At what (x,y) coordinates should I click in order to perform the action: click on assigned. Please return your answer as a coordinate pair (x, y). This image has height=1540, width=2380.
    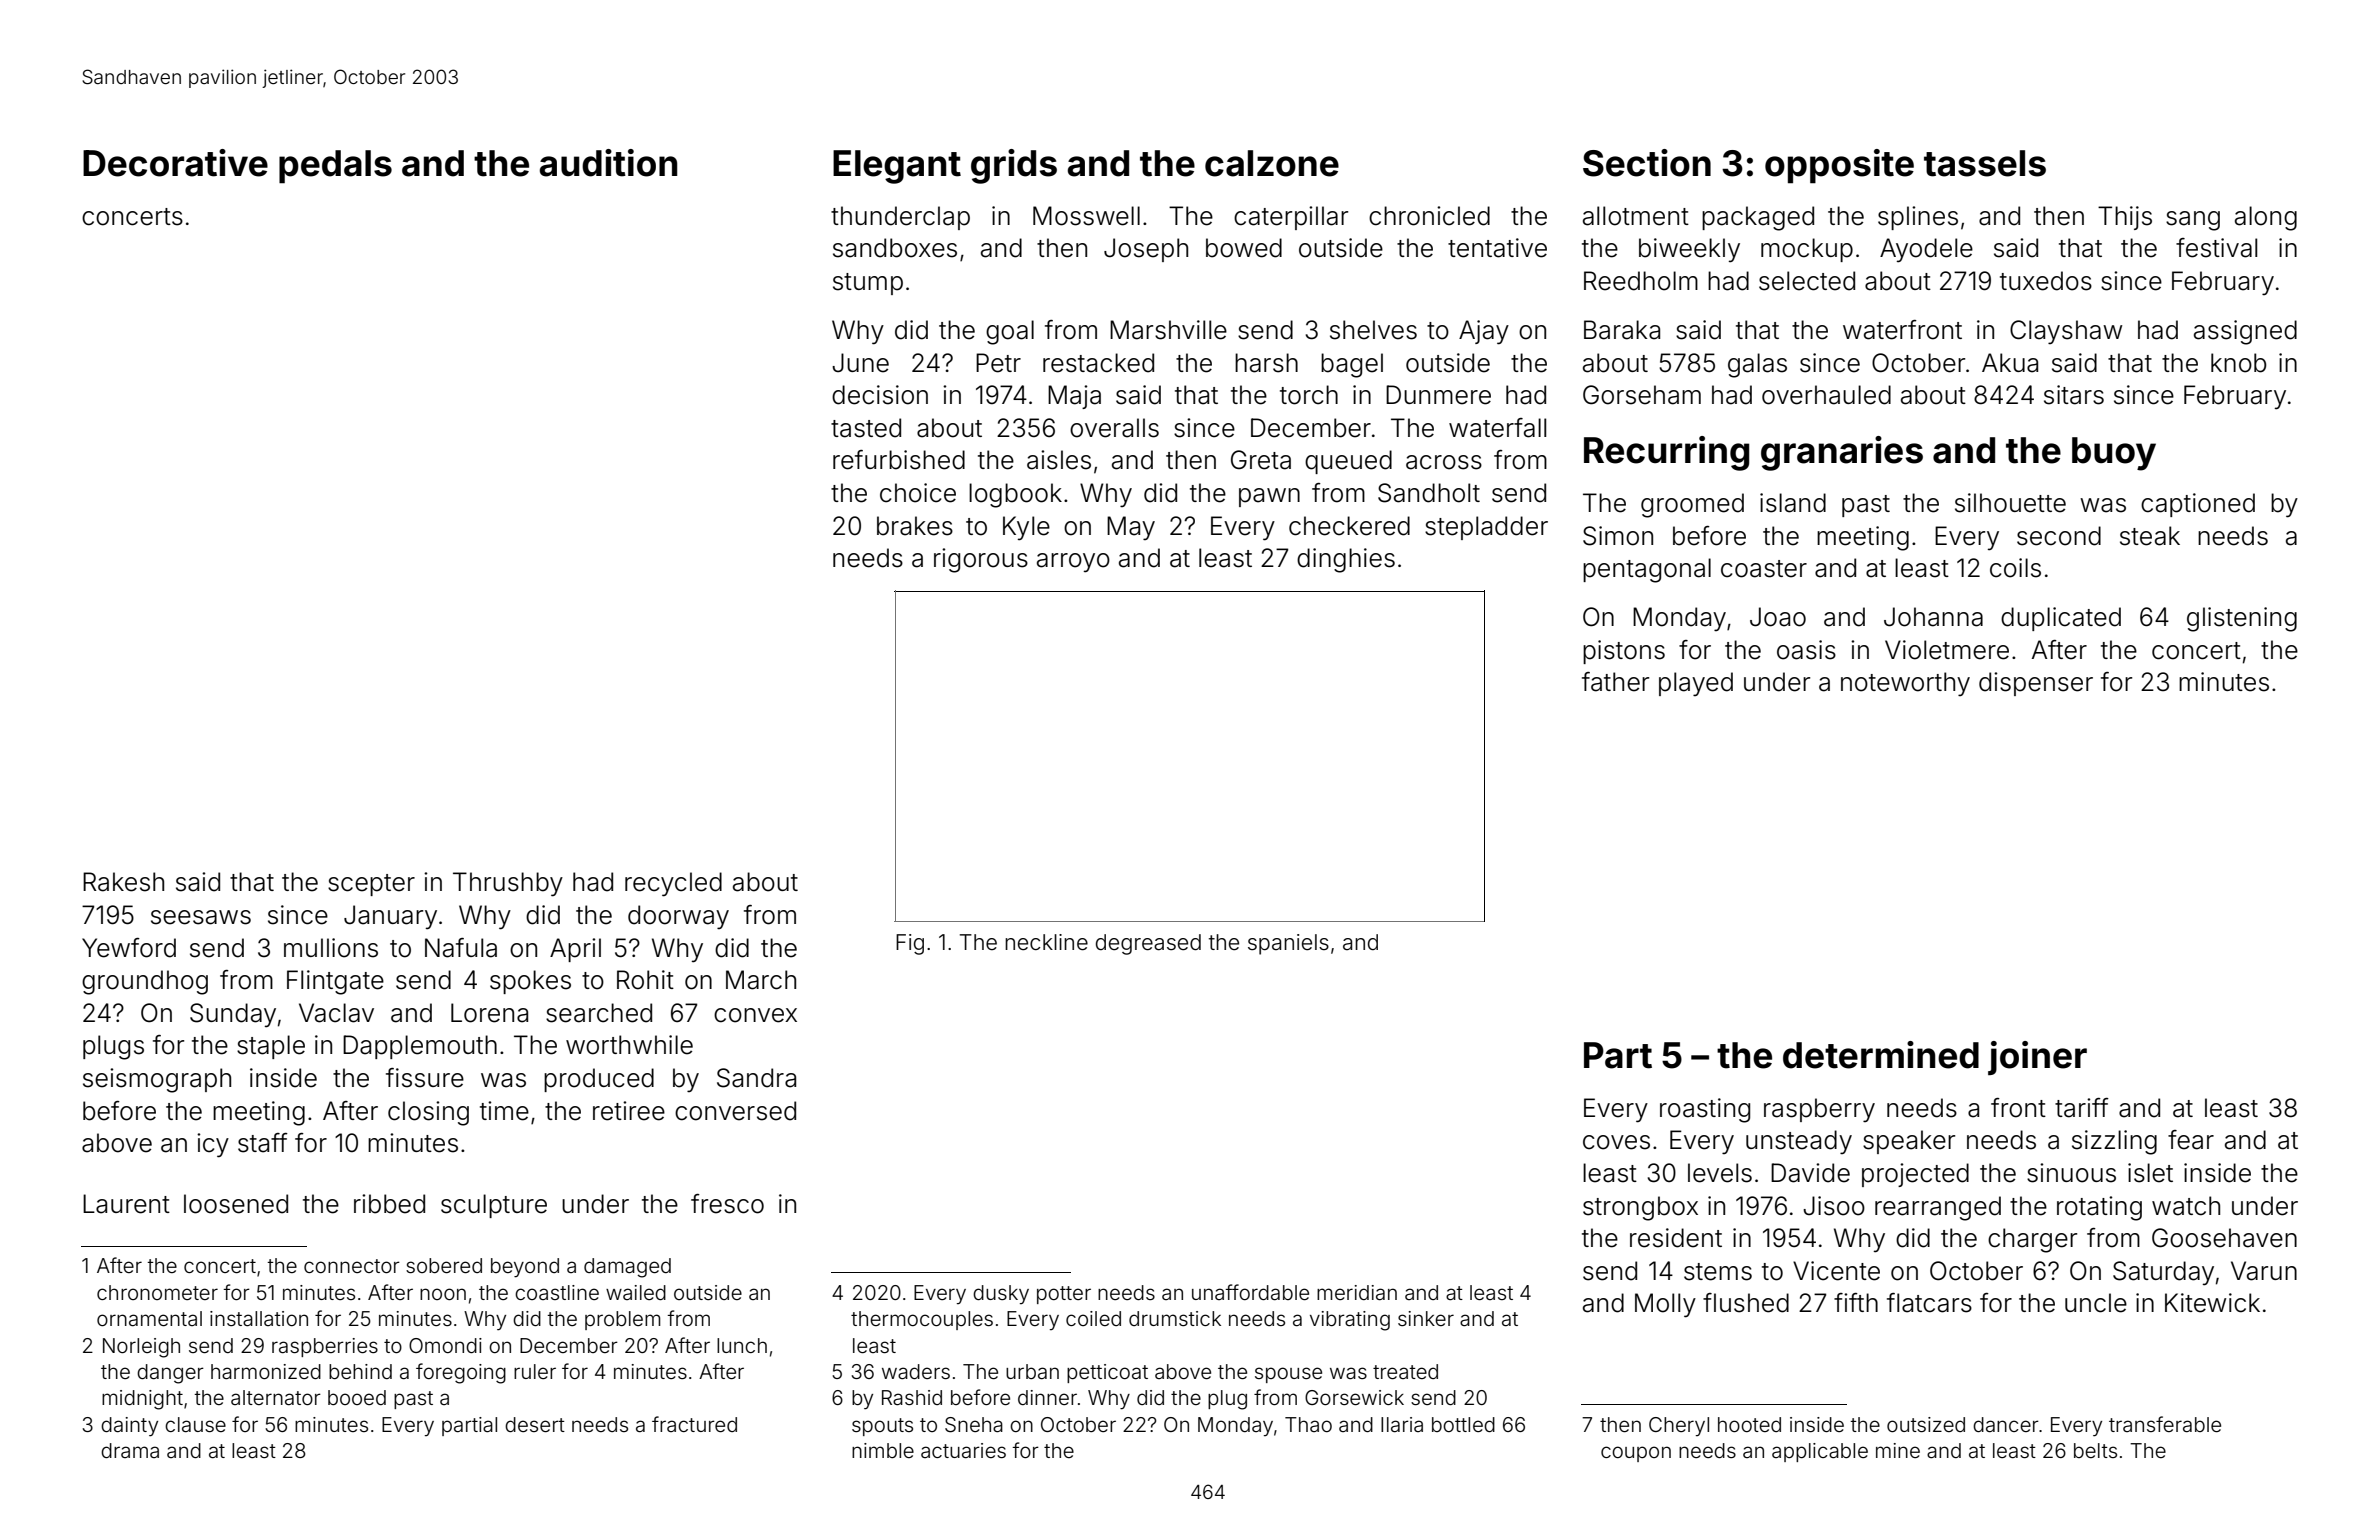
    Looking at the image, I should click on (2245, 332).
